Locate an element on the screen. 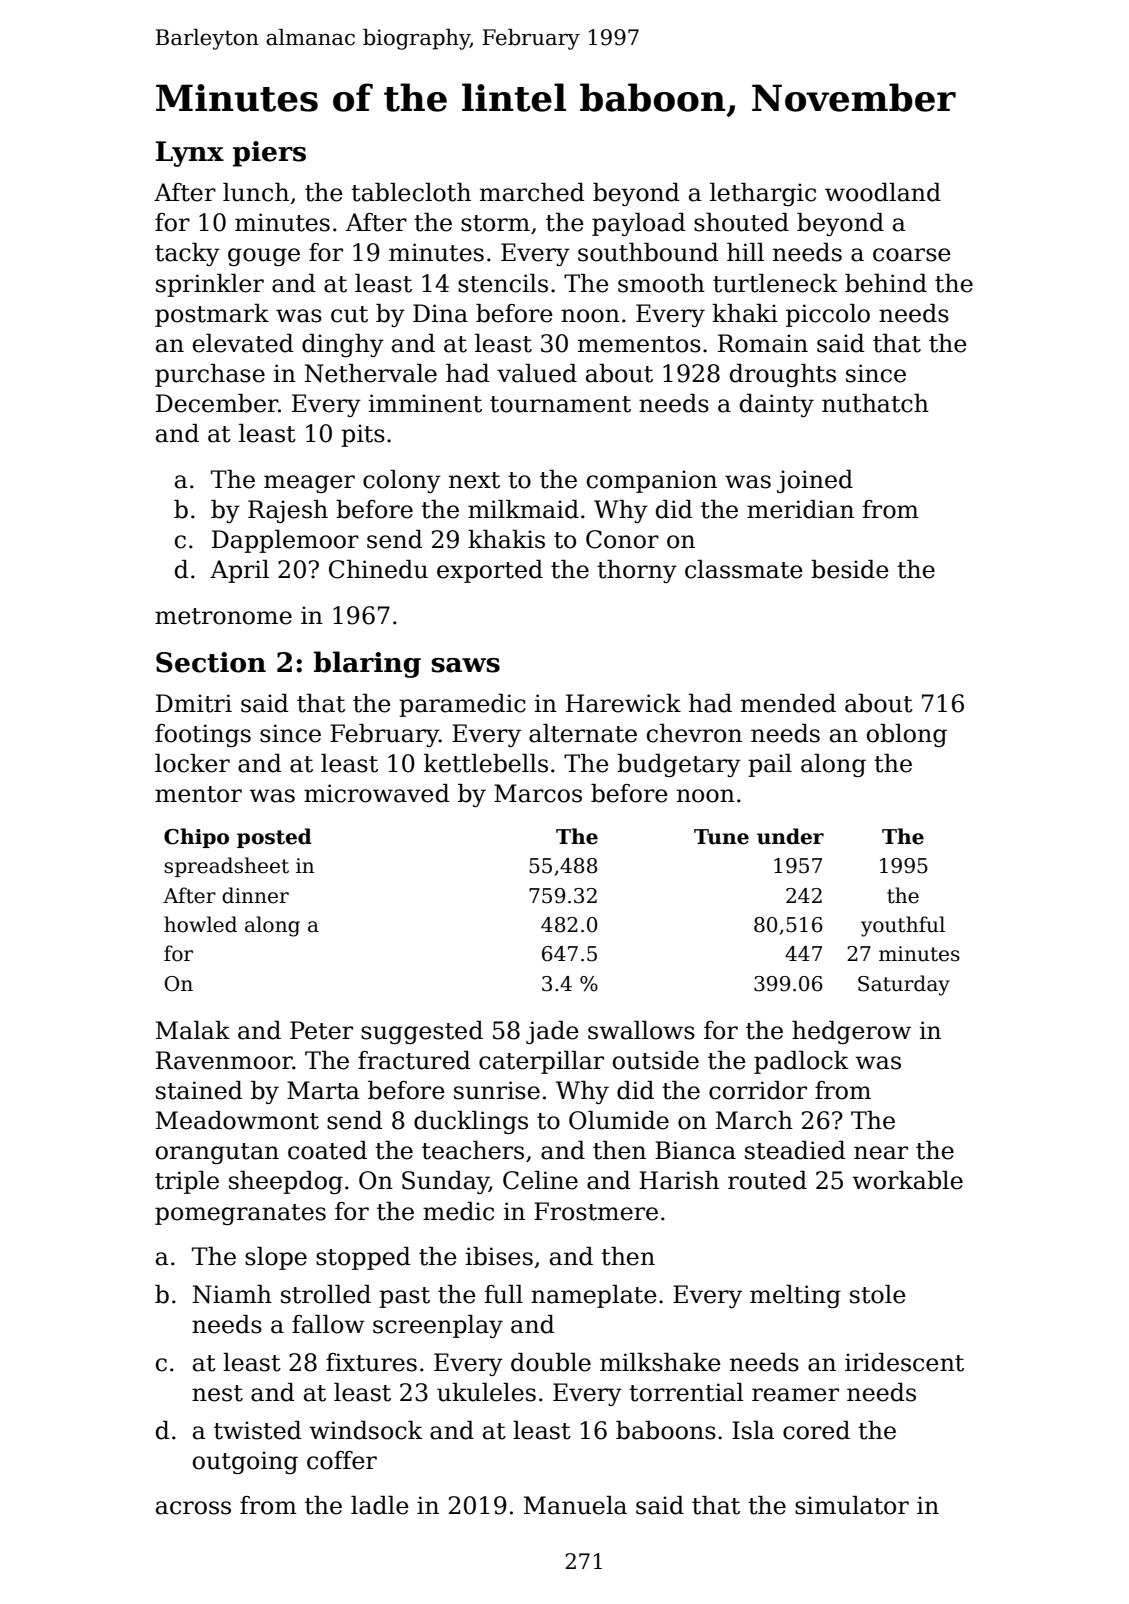 The image size is (1129, 1604). coated is located at coordinates (327, 1150).
